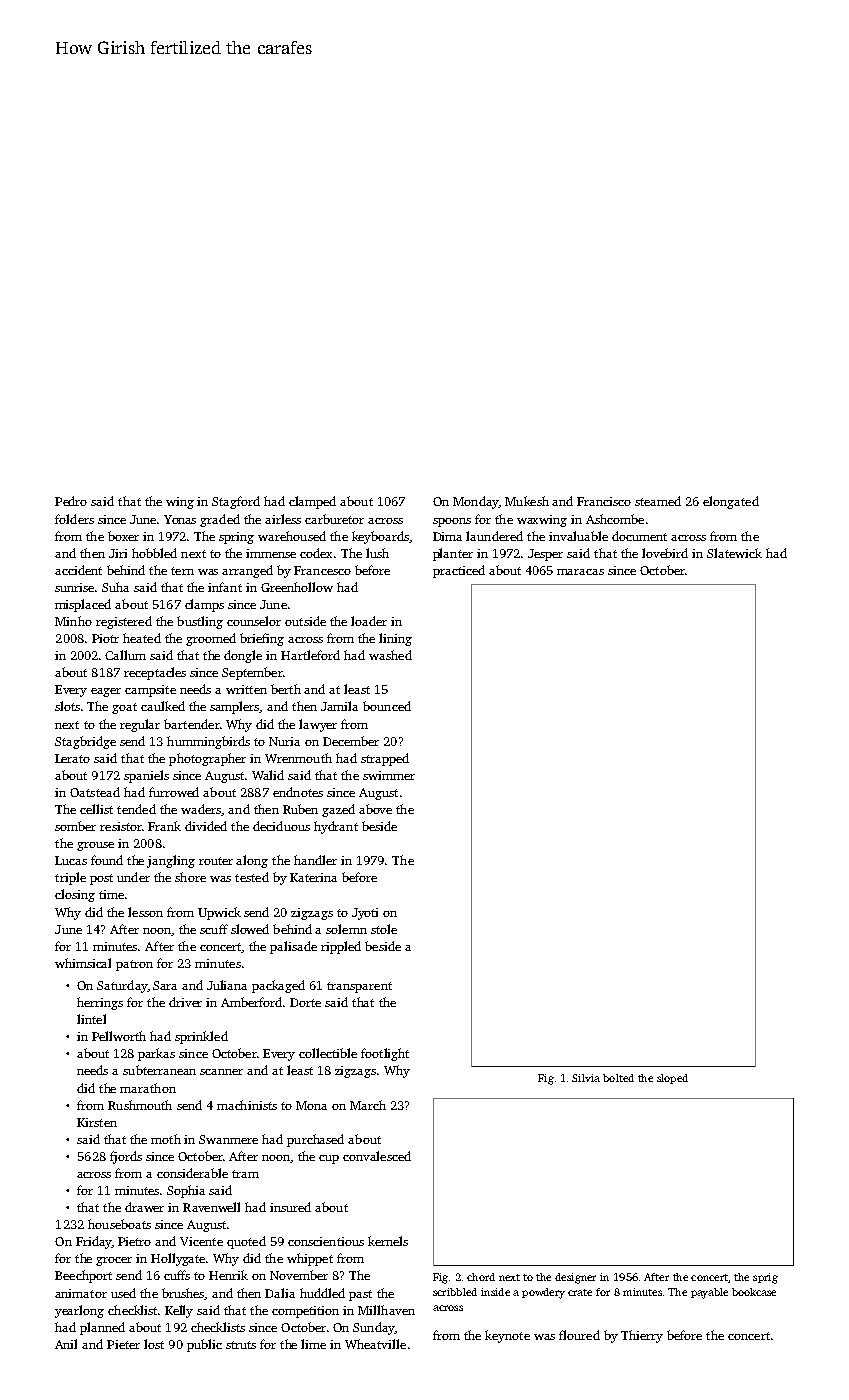  I want to click on Katerina, so click(313, 877).
